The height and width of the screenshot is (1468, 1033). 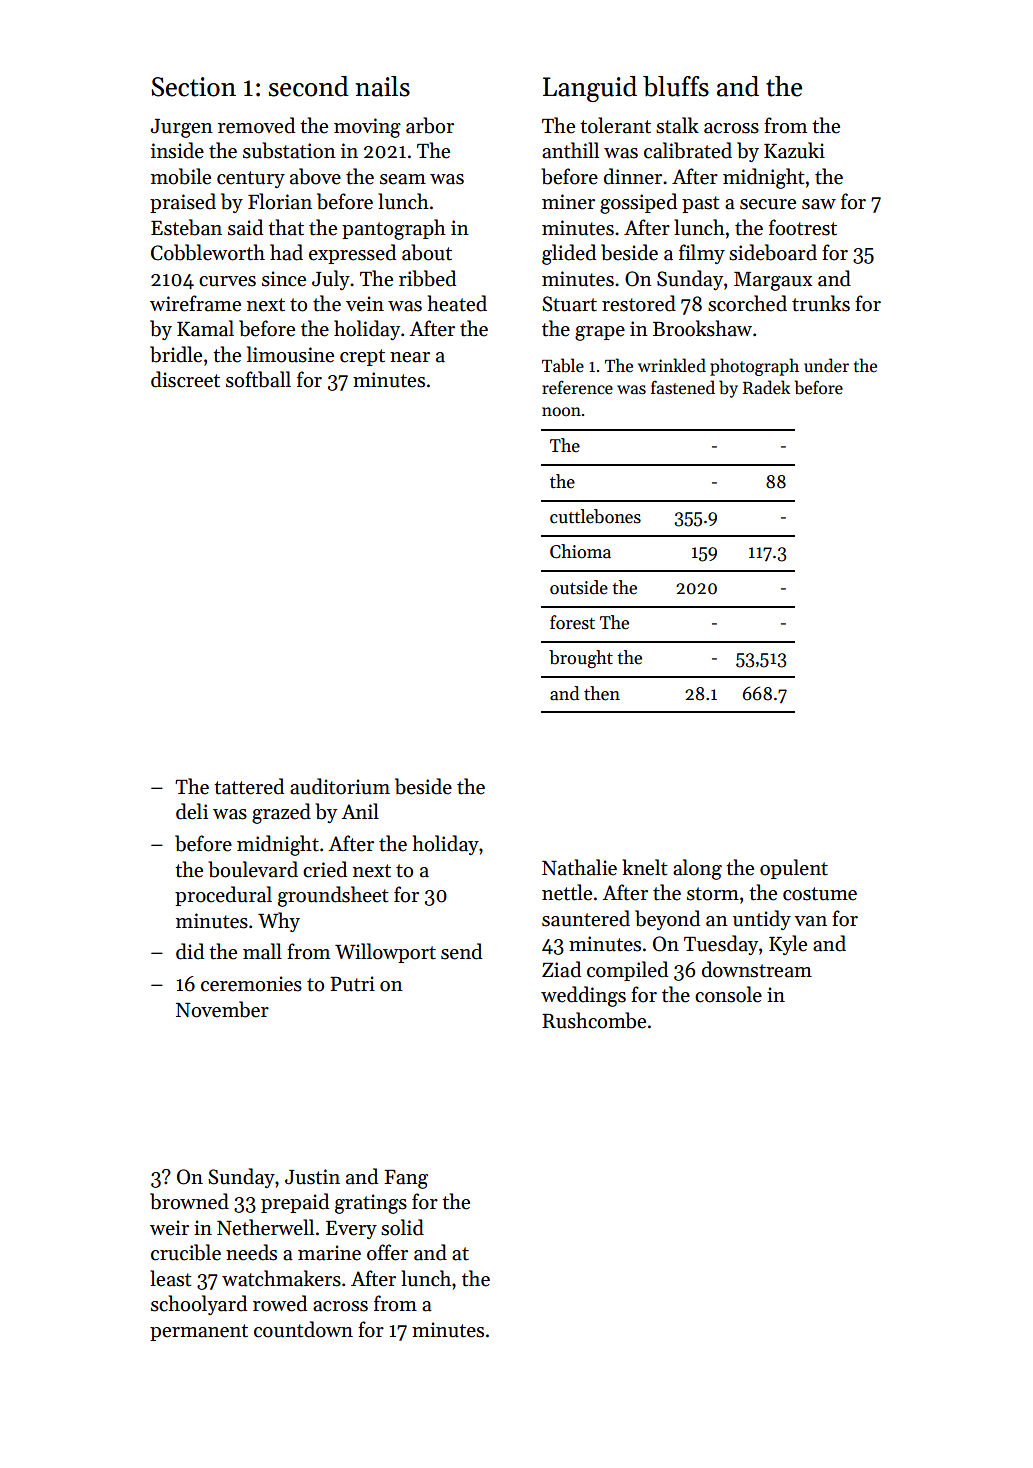 What do you see at coordinates (602, 693) in the screenshot?
I see `then` at bounding box center [602, 693].
